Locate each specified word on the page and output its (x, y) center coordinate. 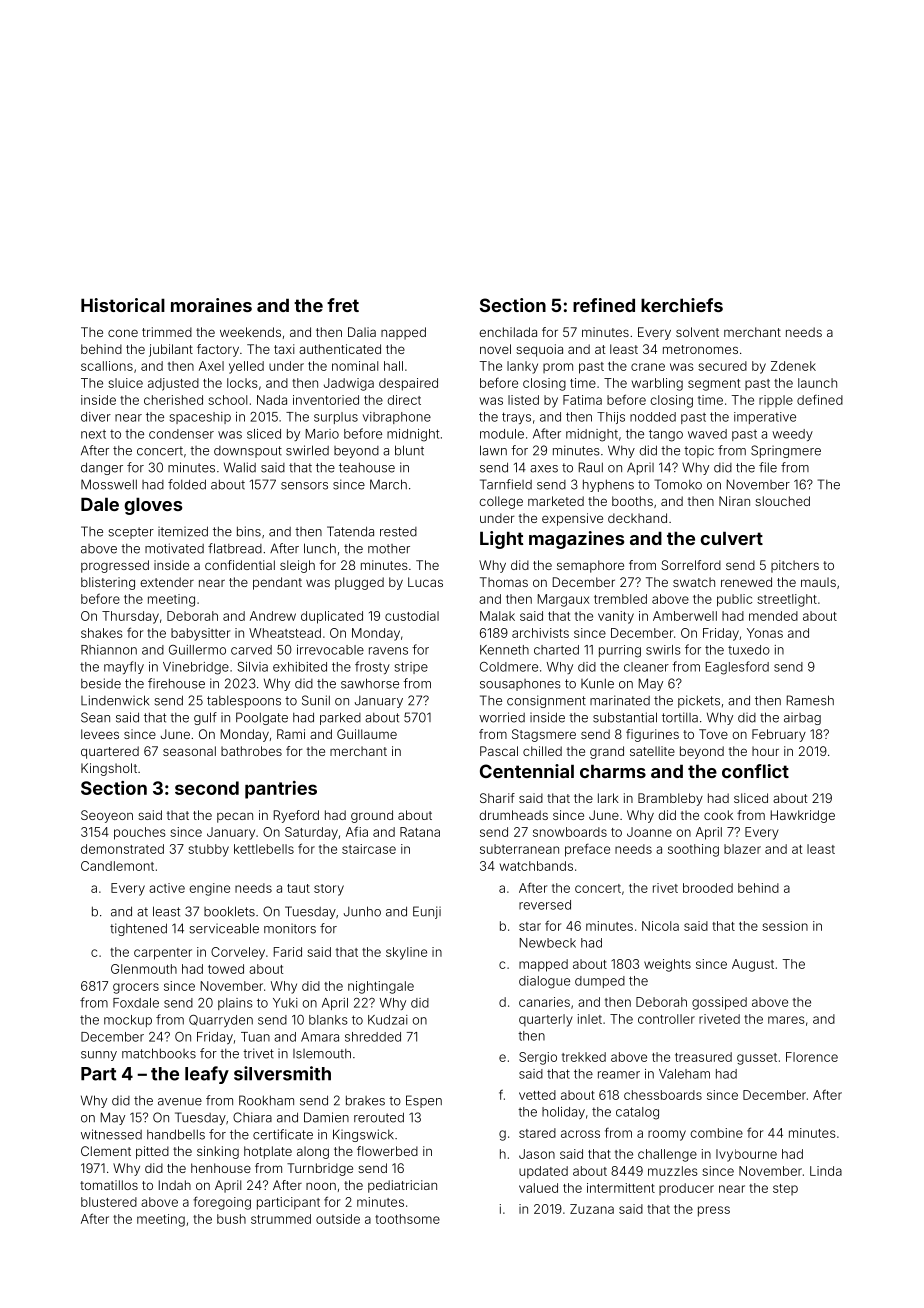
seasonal (189, 751)
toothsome (407, 1219)
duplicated (332, 617)
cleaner (646, 667)
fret (343, 305)
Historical (123, 305)
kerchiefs (682, 305)
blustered (109, 1202)
